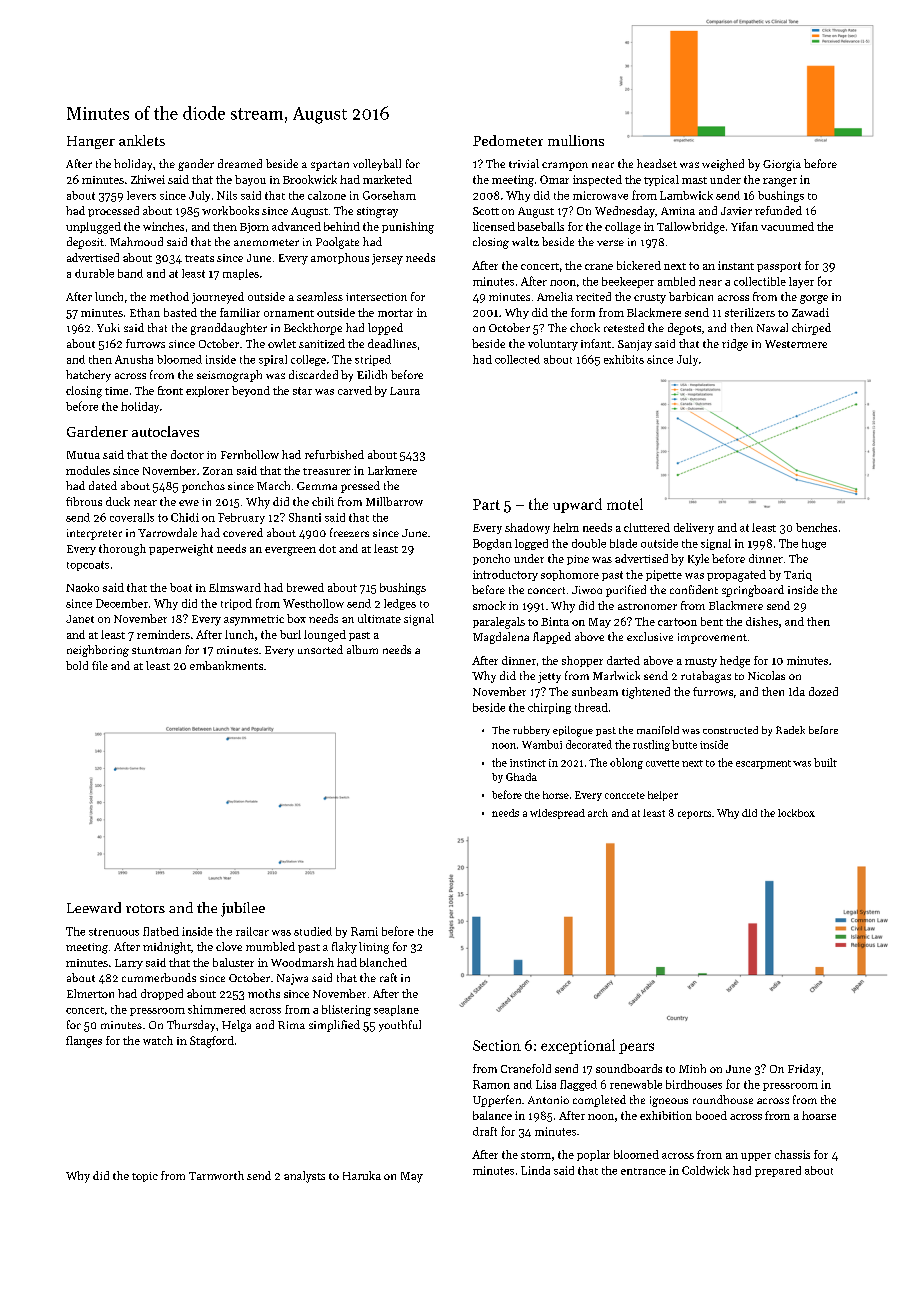  I want to click on propagated, so click(736, 576).
